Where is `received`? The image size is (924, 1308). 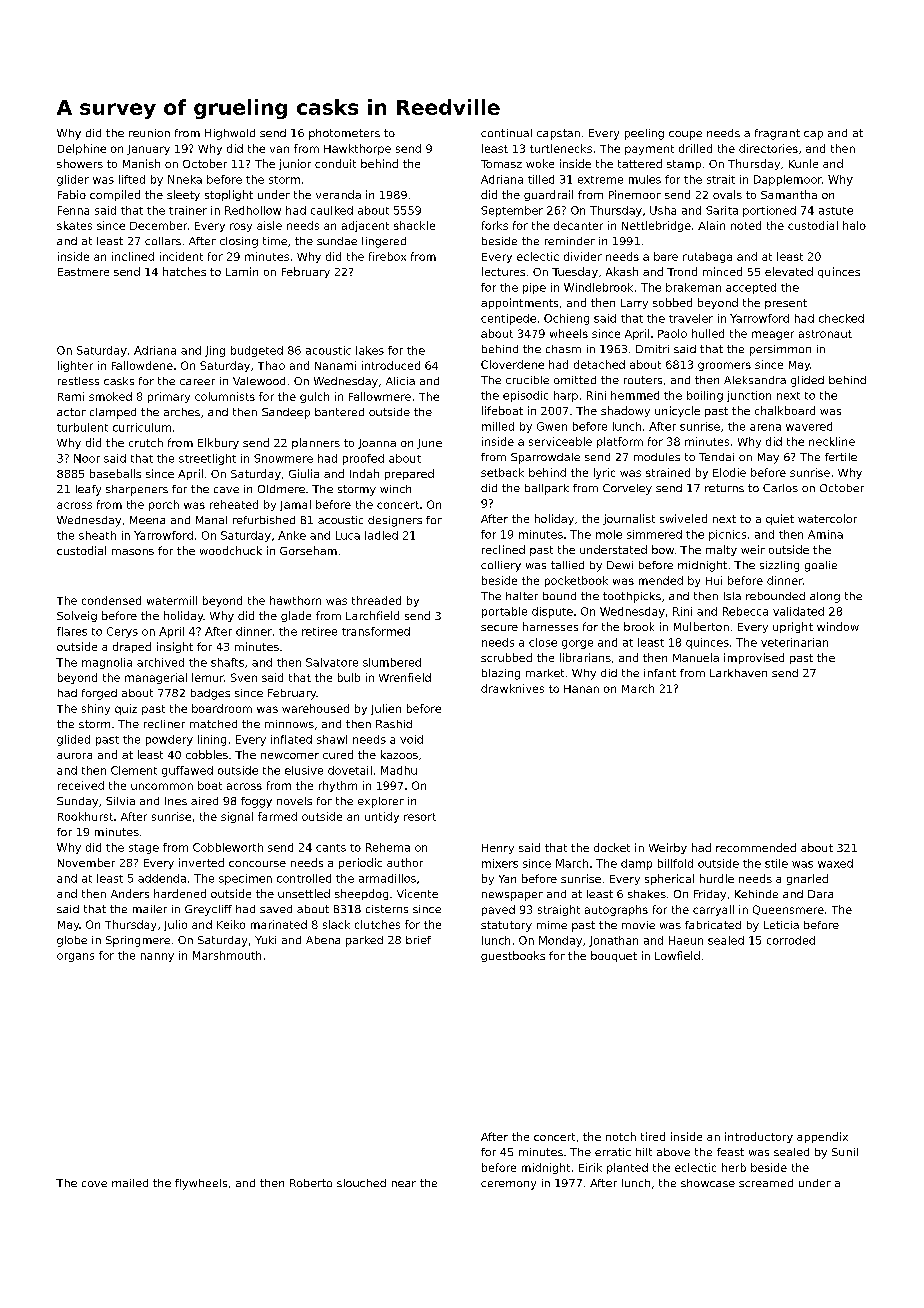
received is located at coordinates (81, 785).
